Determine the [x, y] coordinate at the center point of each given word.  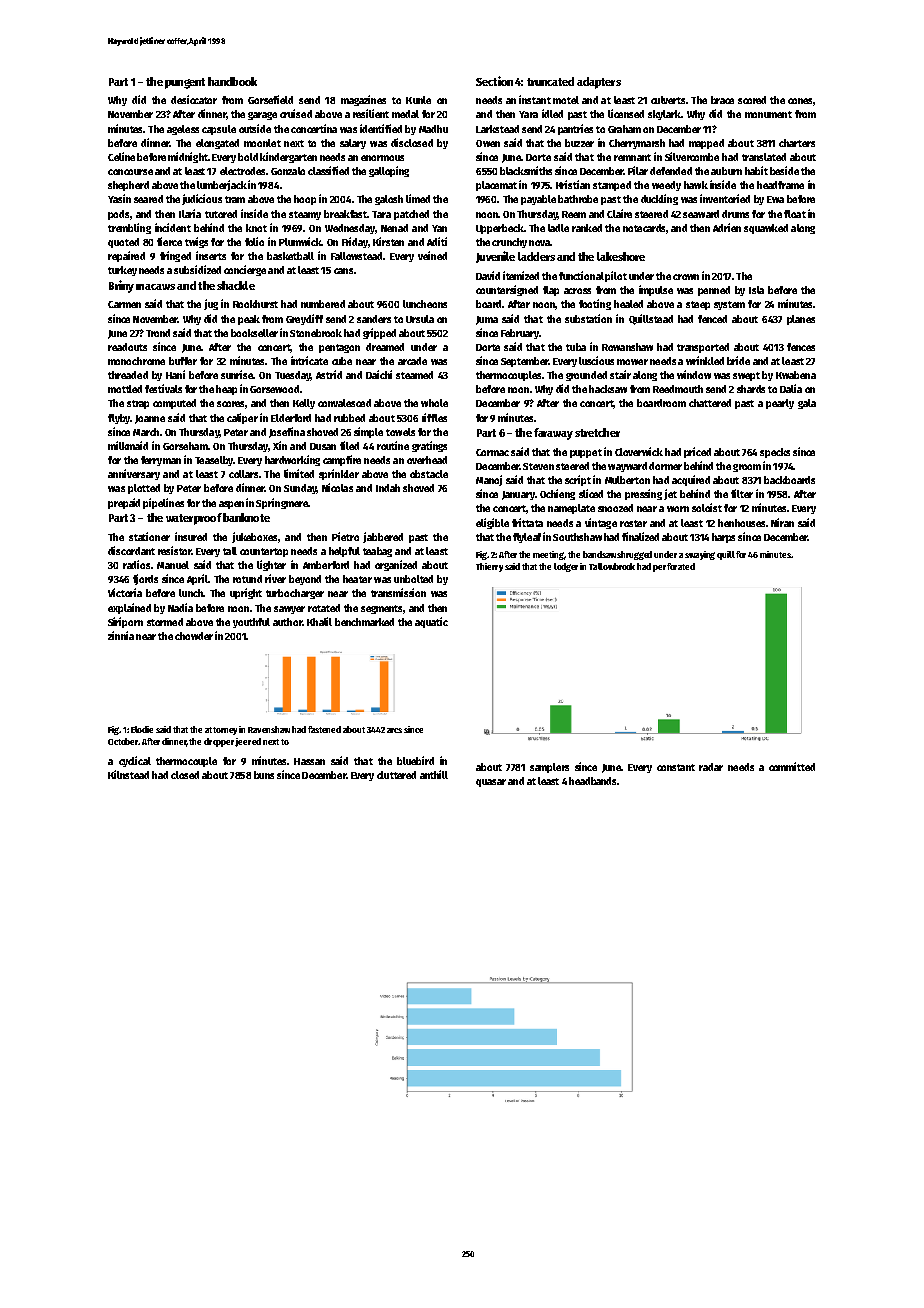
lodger [566, 567]
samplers [549, 768]
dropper [220, 742]
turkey [122, 271]
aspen [231, 505]
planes [801, 320]
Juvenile [495, 257]
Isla [756, 290]
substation [588, 318]
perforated [674, 567]
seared [148, 199]
